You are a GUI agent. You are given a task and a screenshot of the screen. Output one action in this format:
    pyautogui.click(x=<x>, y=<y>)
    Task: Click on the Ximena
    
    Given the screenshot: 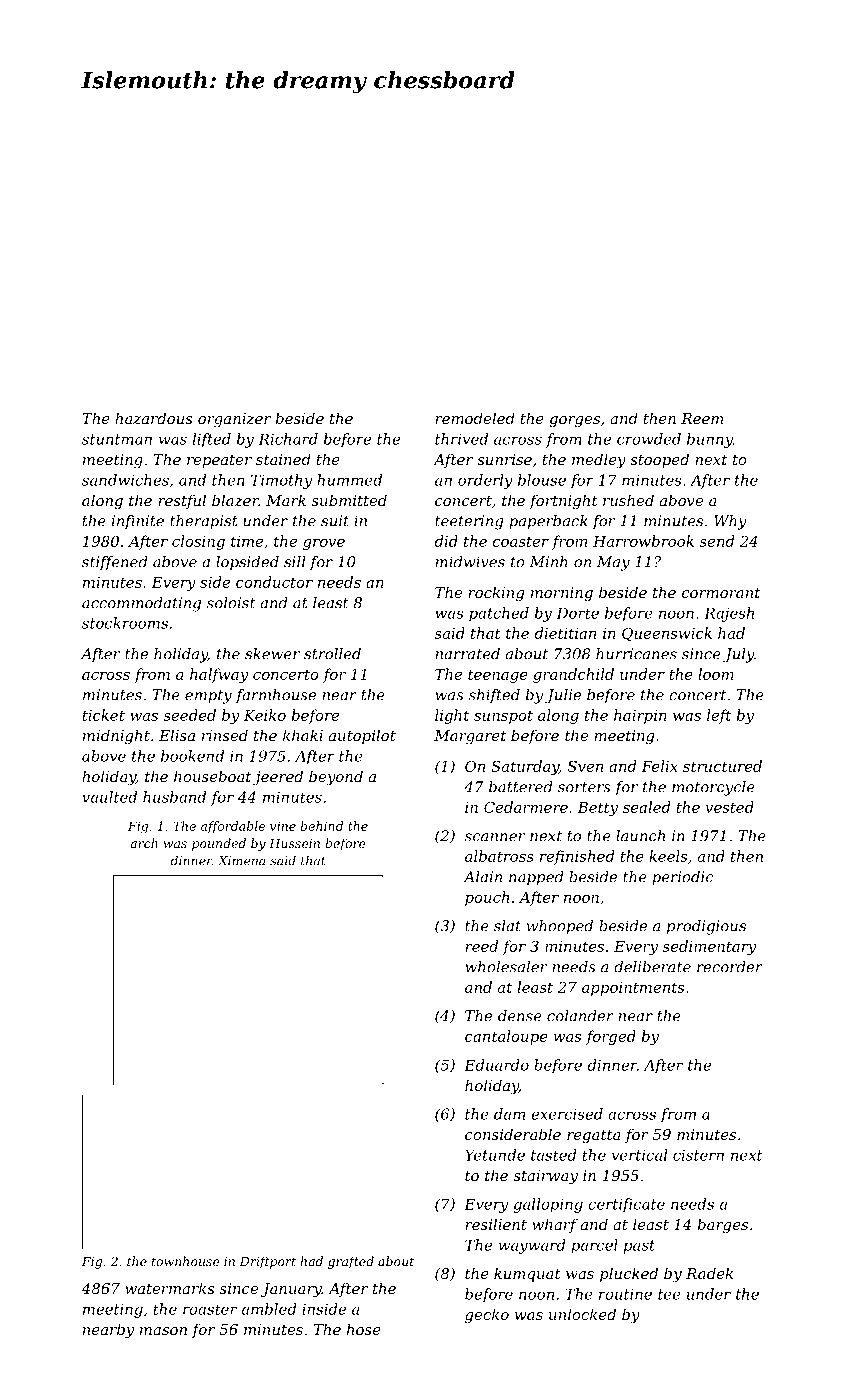 What is the action you would take?
    pyautogui.click(x=241, y=861)
